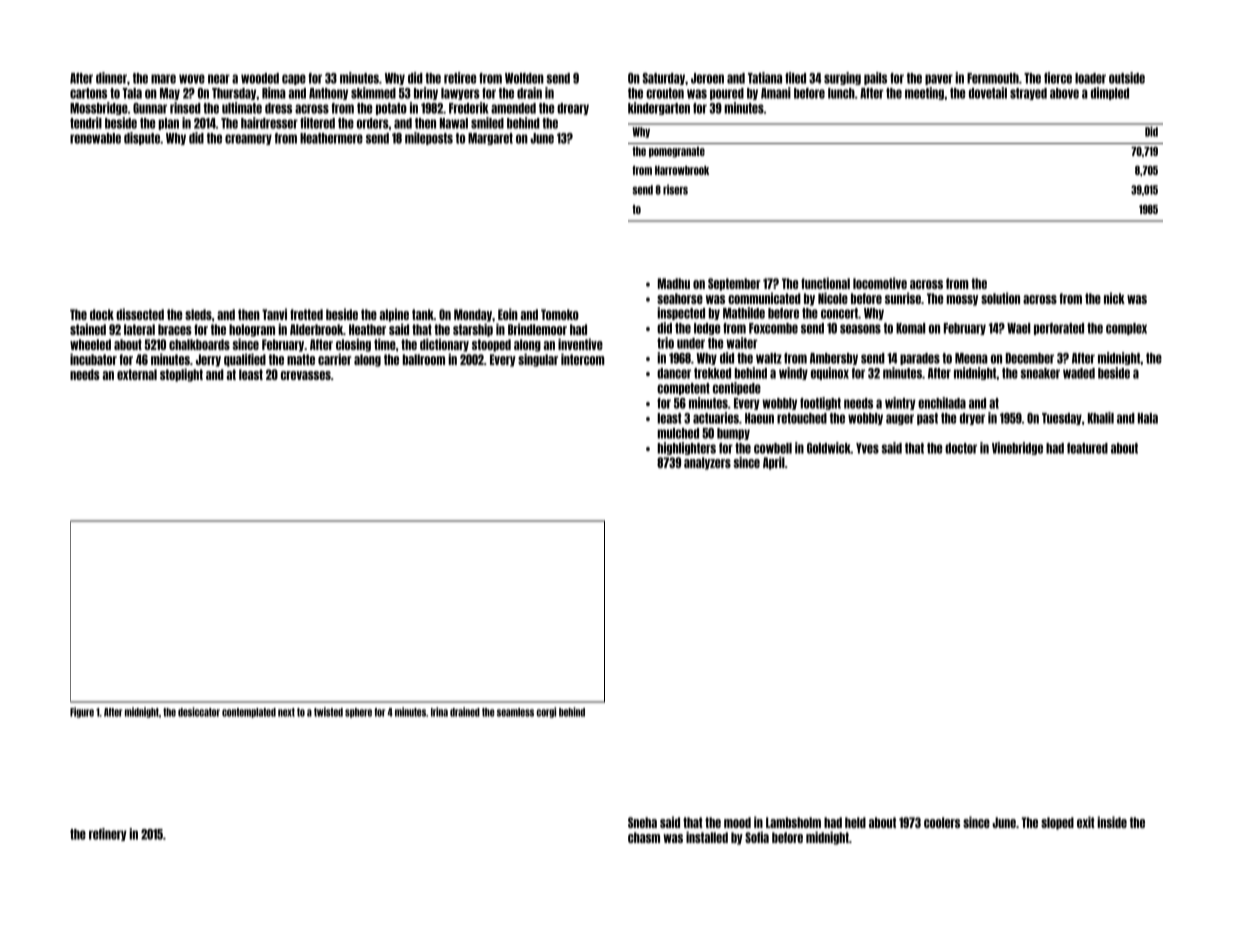  What do you see at coordinates (108, 834) in the screenshot?
I see `refinery` at bounding box center [108, 834].
